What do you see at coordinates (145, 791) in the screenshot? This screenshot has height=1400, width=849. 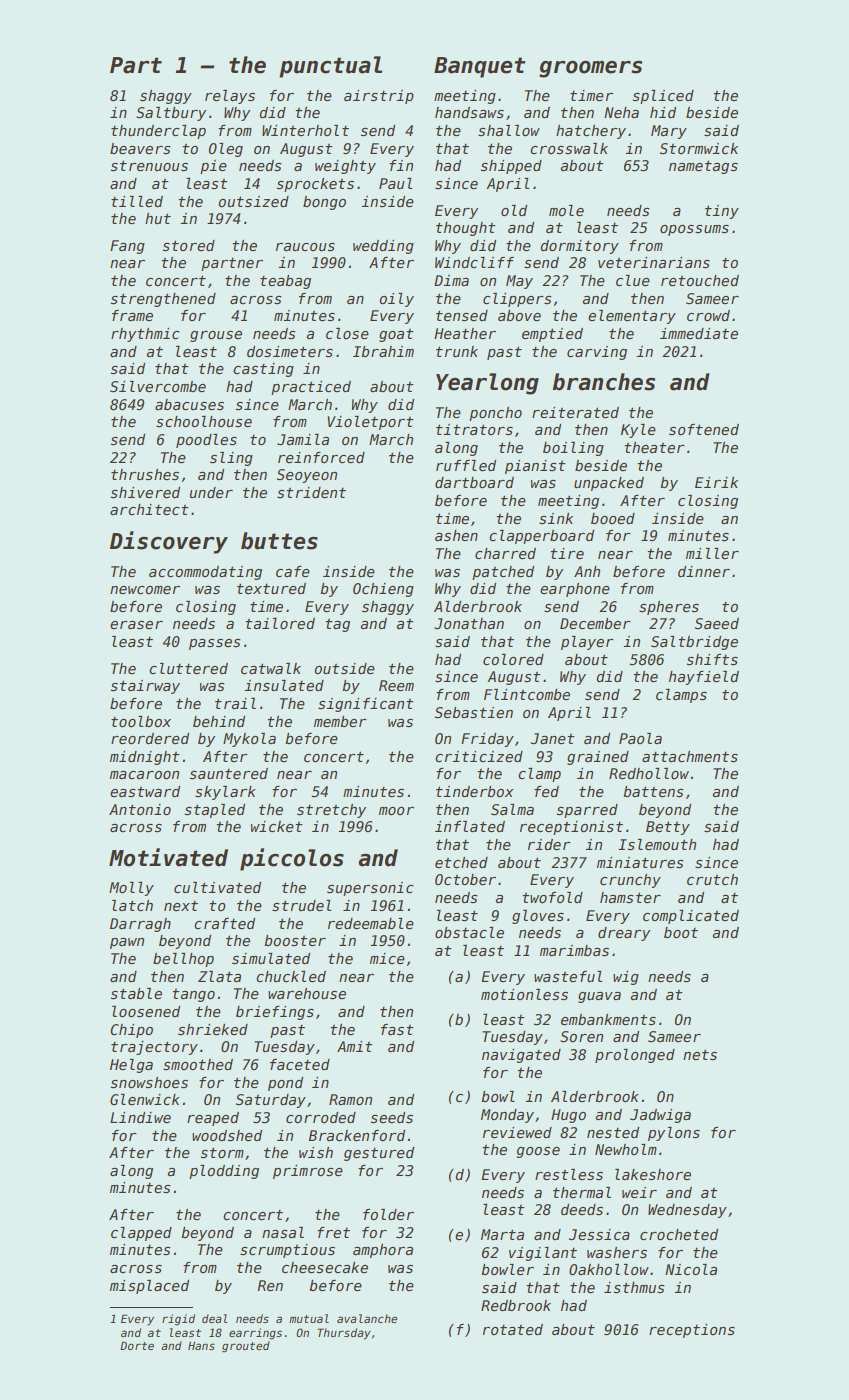 I see `eastward` at bounding box center [145, 791].
